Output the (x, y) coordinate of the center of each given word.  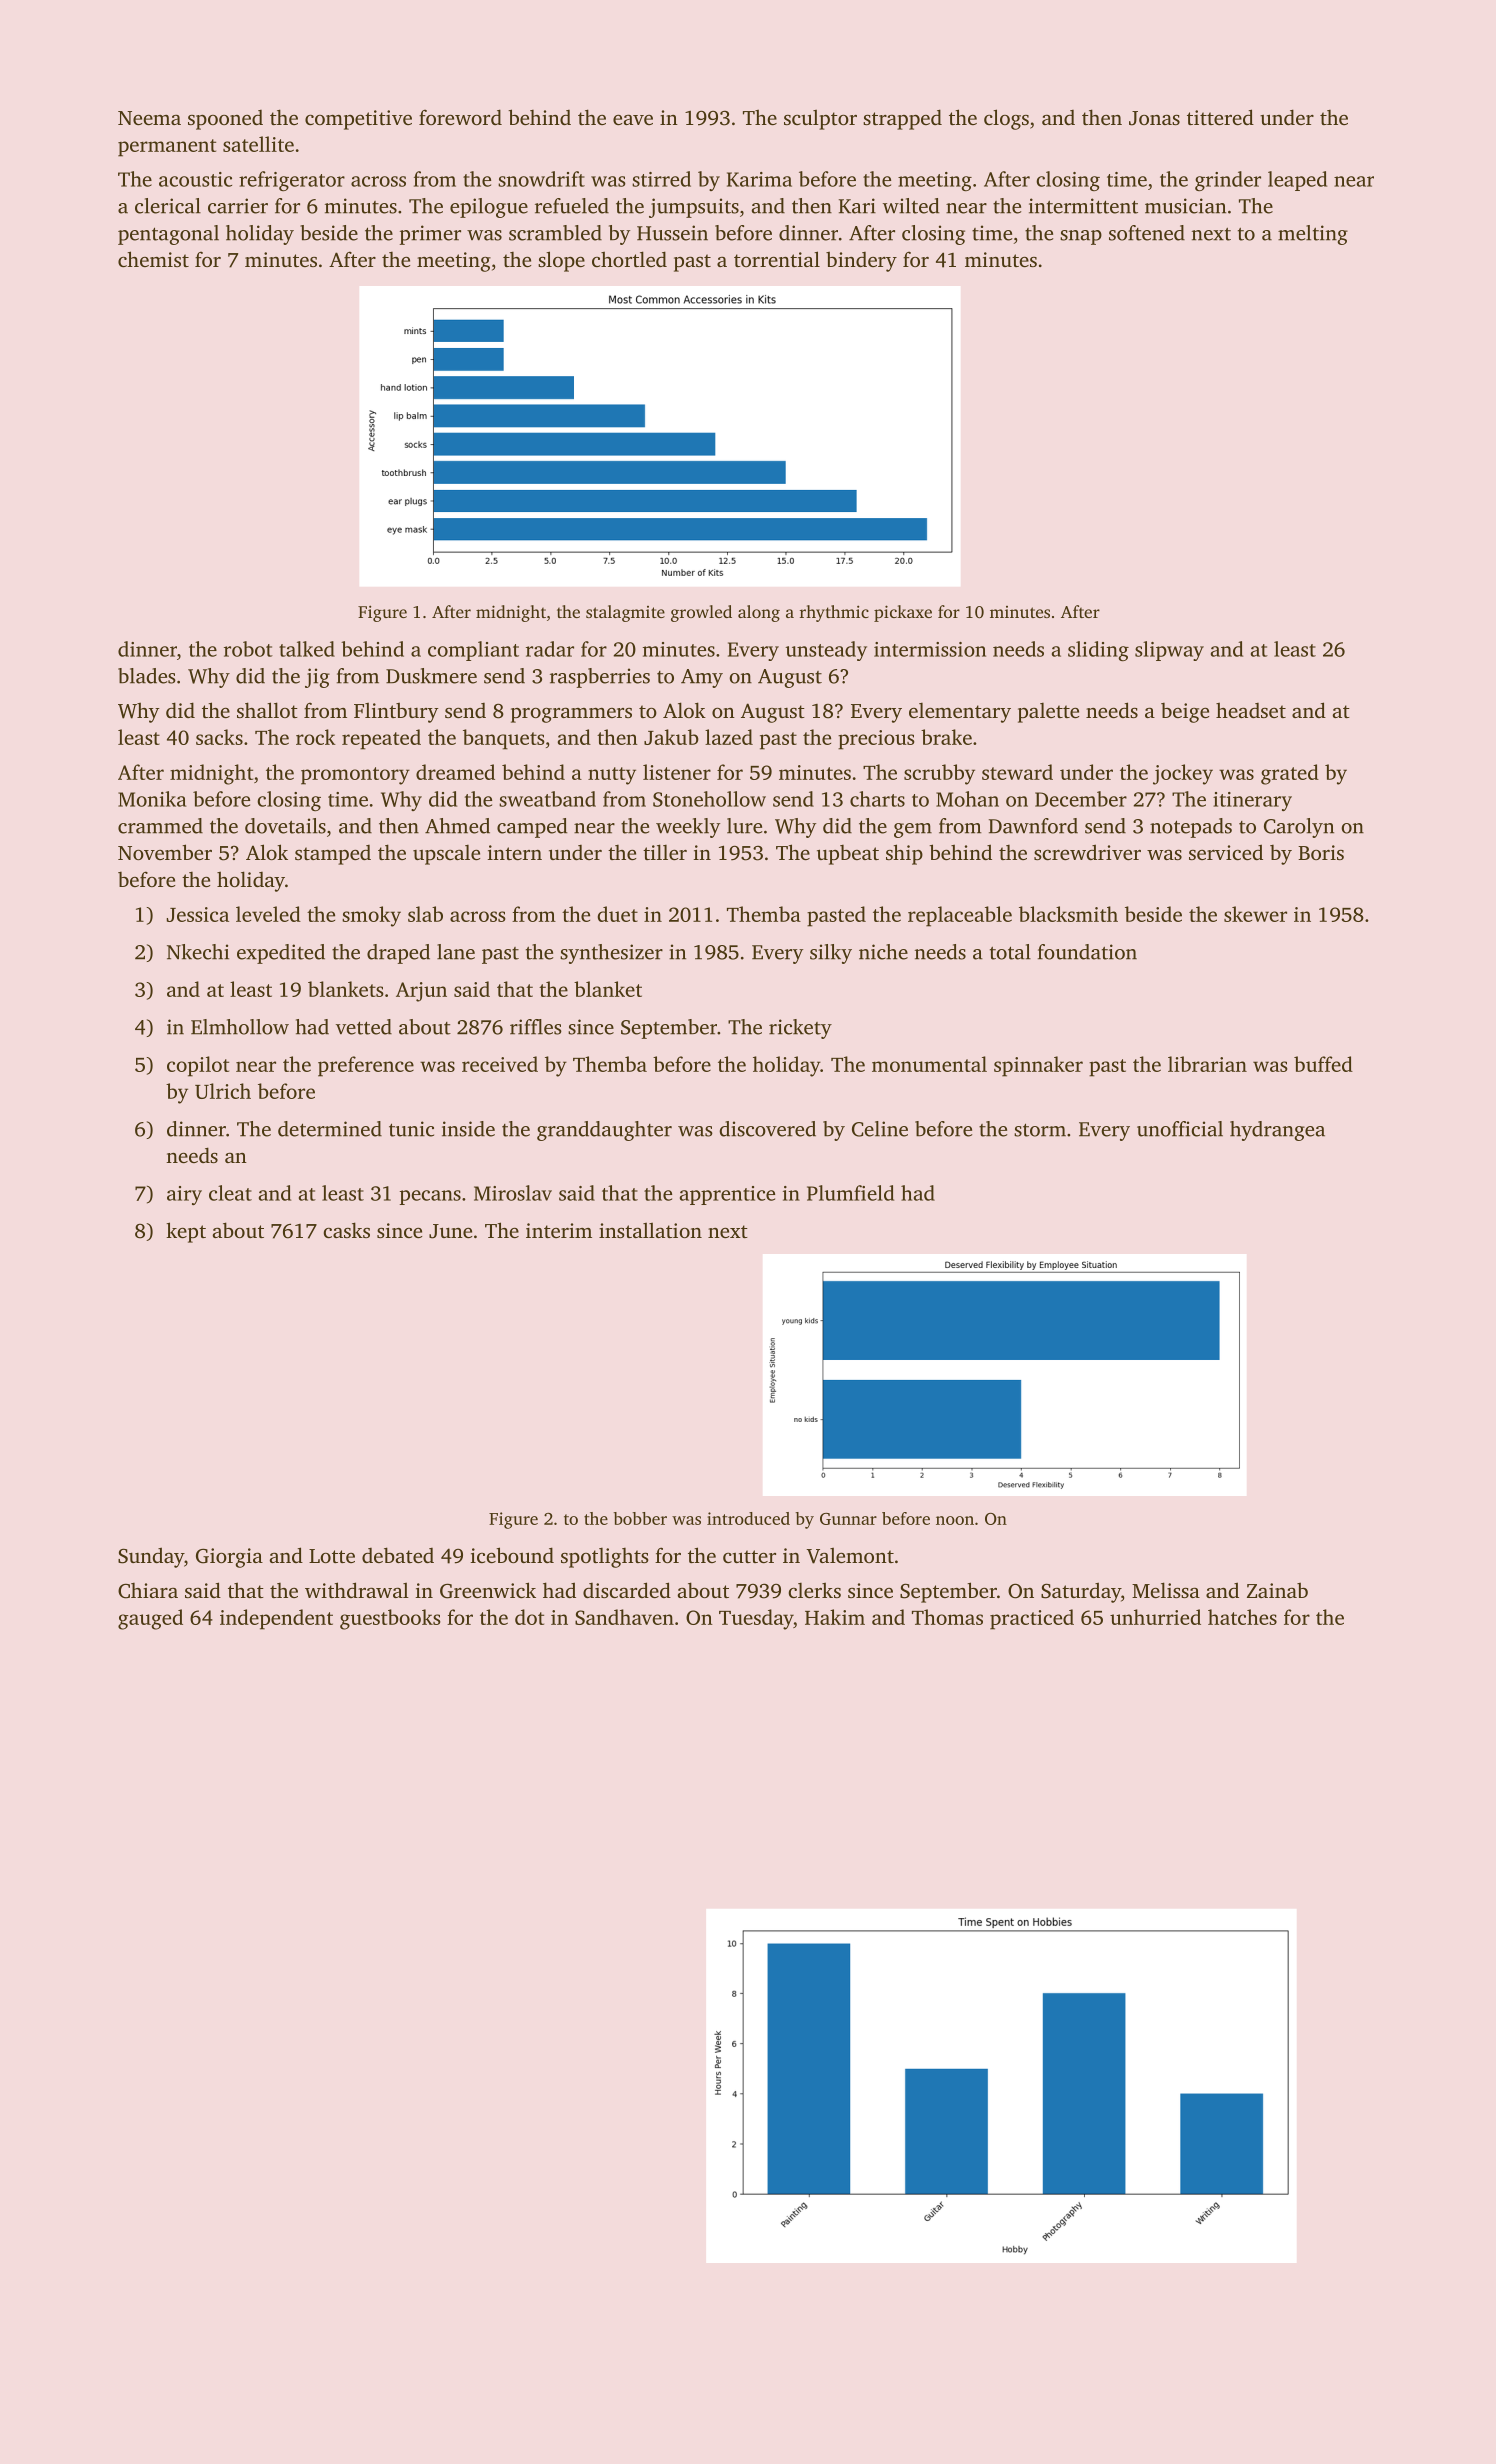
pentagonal (168, 235)
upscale (446, 855)
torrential (777, 259)
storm (1040, 1130)
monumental (929, 1064)
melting (1313, 235)
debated (398, 1555)
